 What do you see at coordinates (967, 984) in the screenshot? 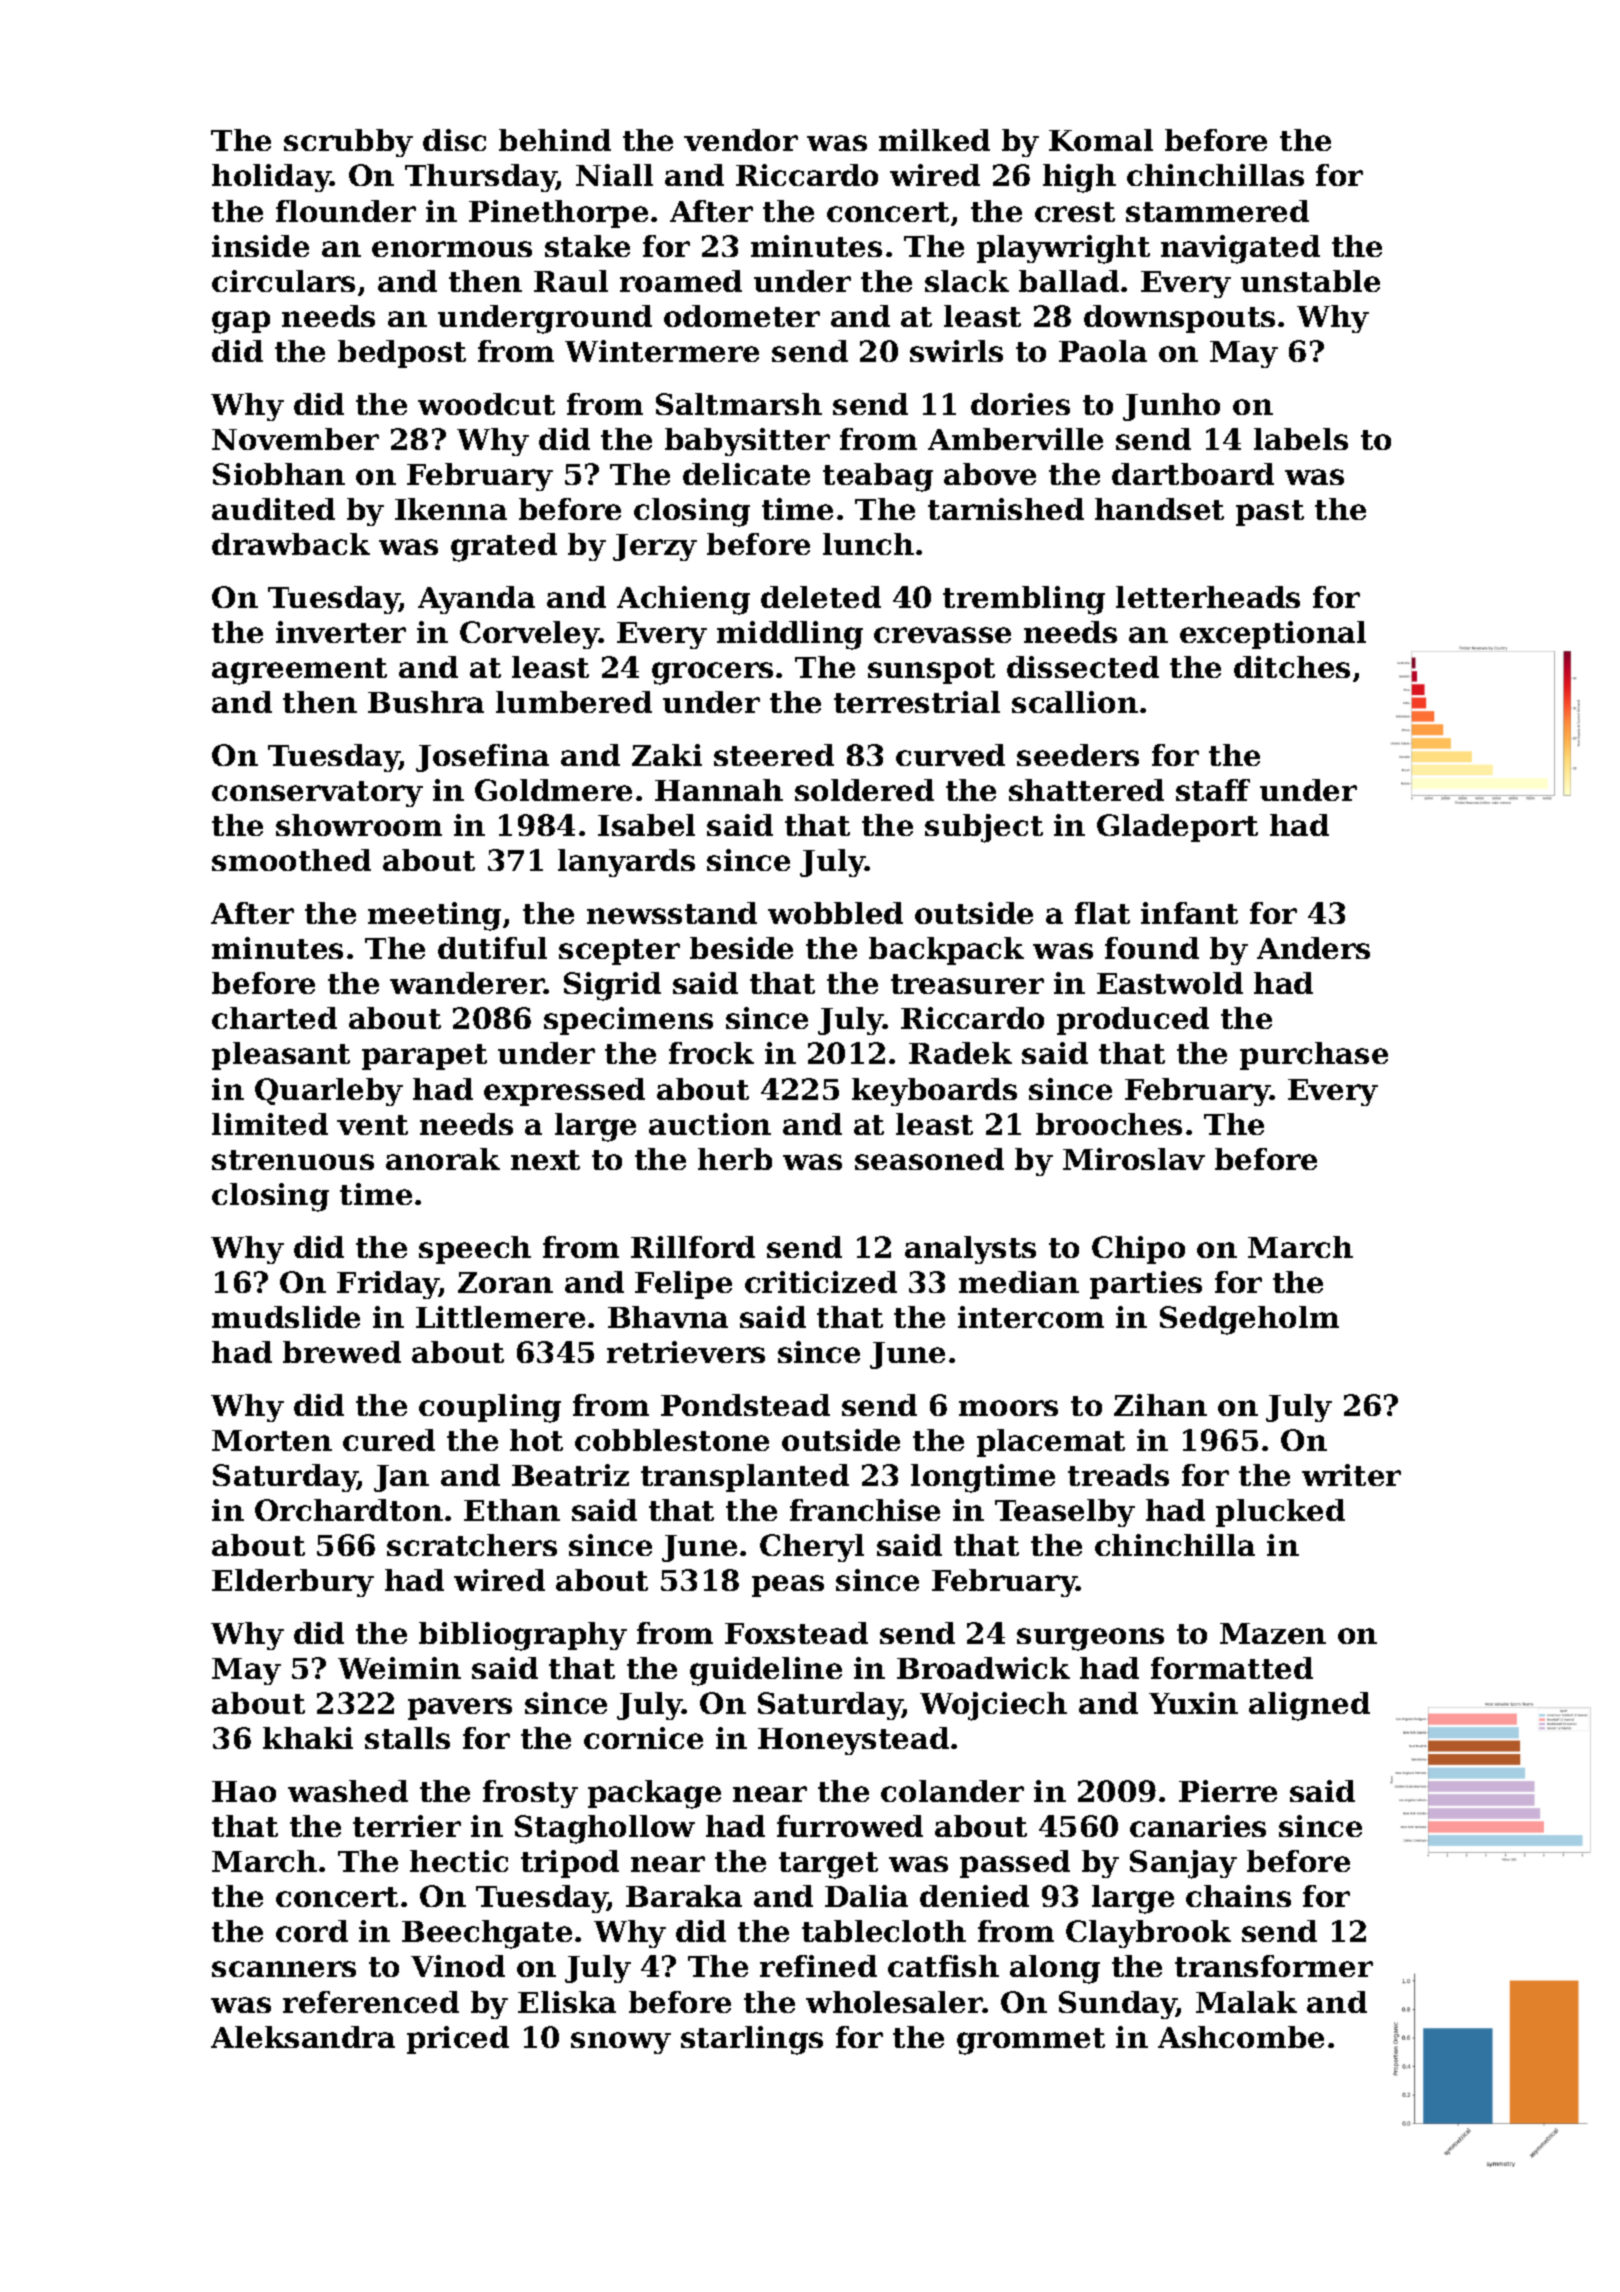
I see `treasurer` at bounding box center [967, 984].
